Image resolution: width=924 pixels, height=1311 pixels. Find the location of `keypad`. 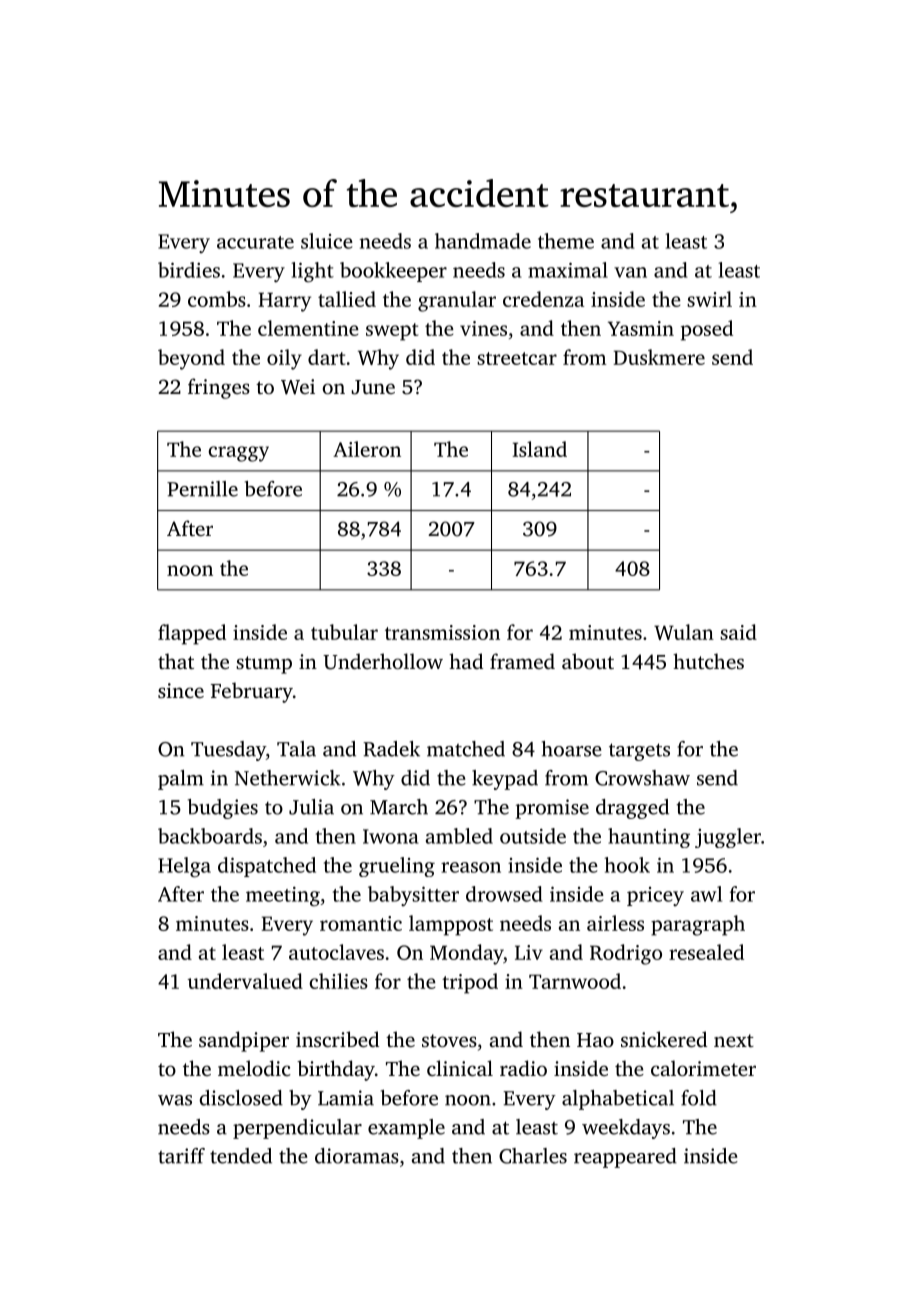

keypad is located at coordinates (505, 780).
